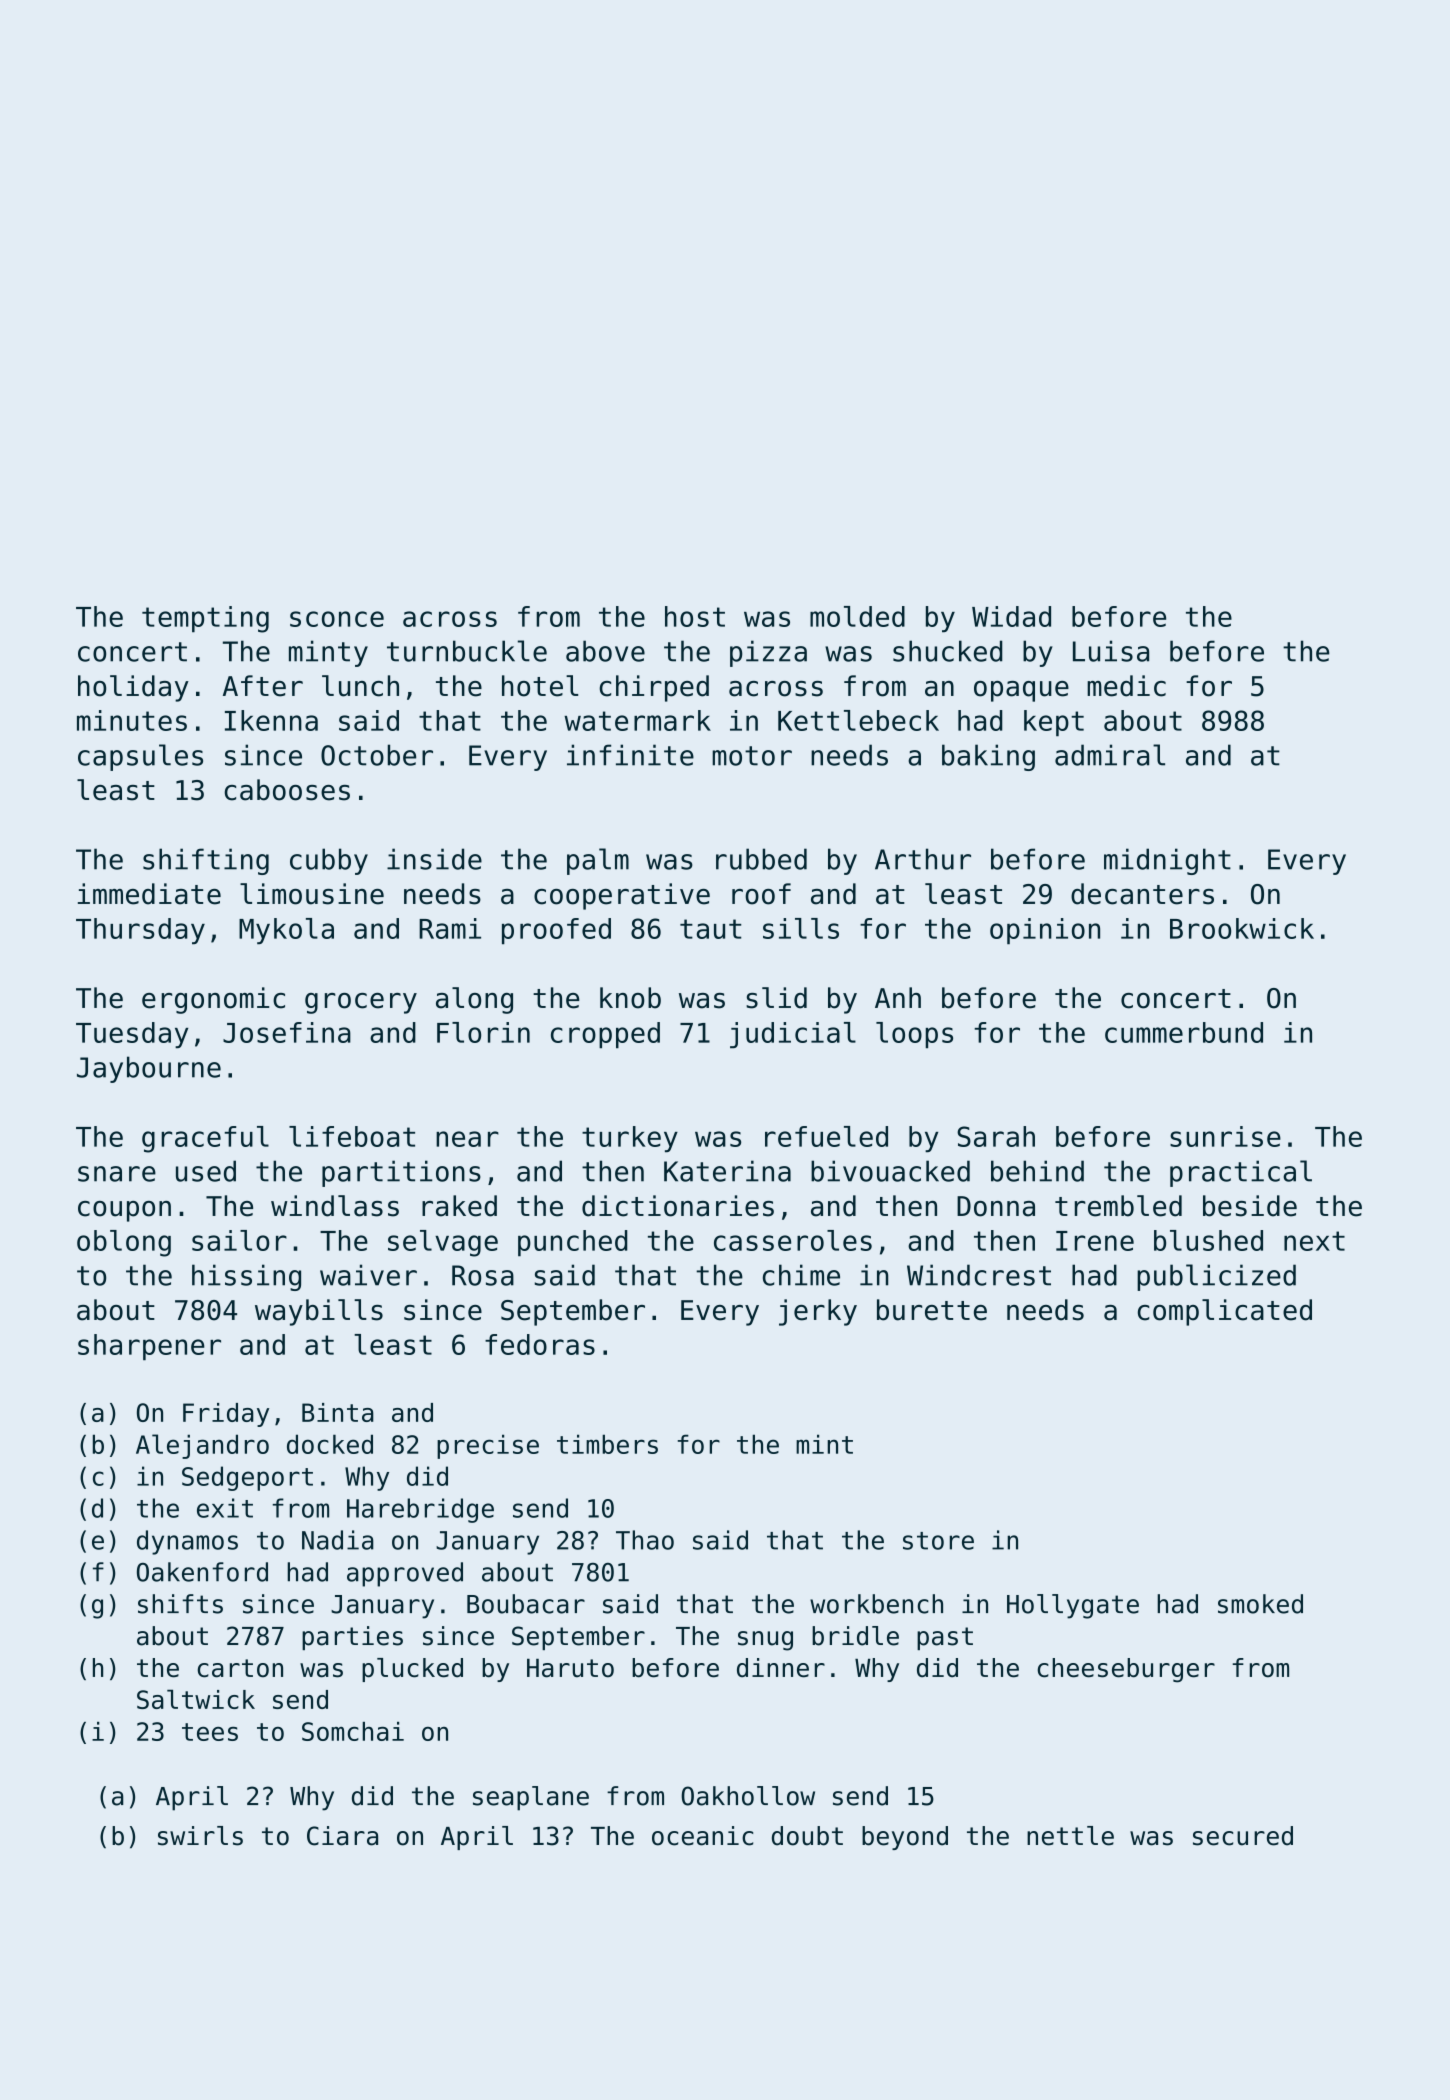 The image size is (1450, 2100). What do you see at coordinates (329, 861) in the screenshot?
I see `cubby` at bounding box center [329, 861].
